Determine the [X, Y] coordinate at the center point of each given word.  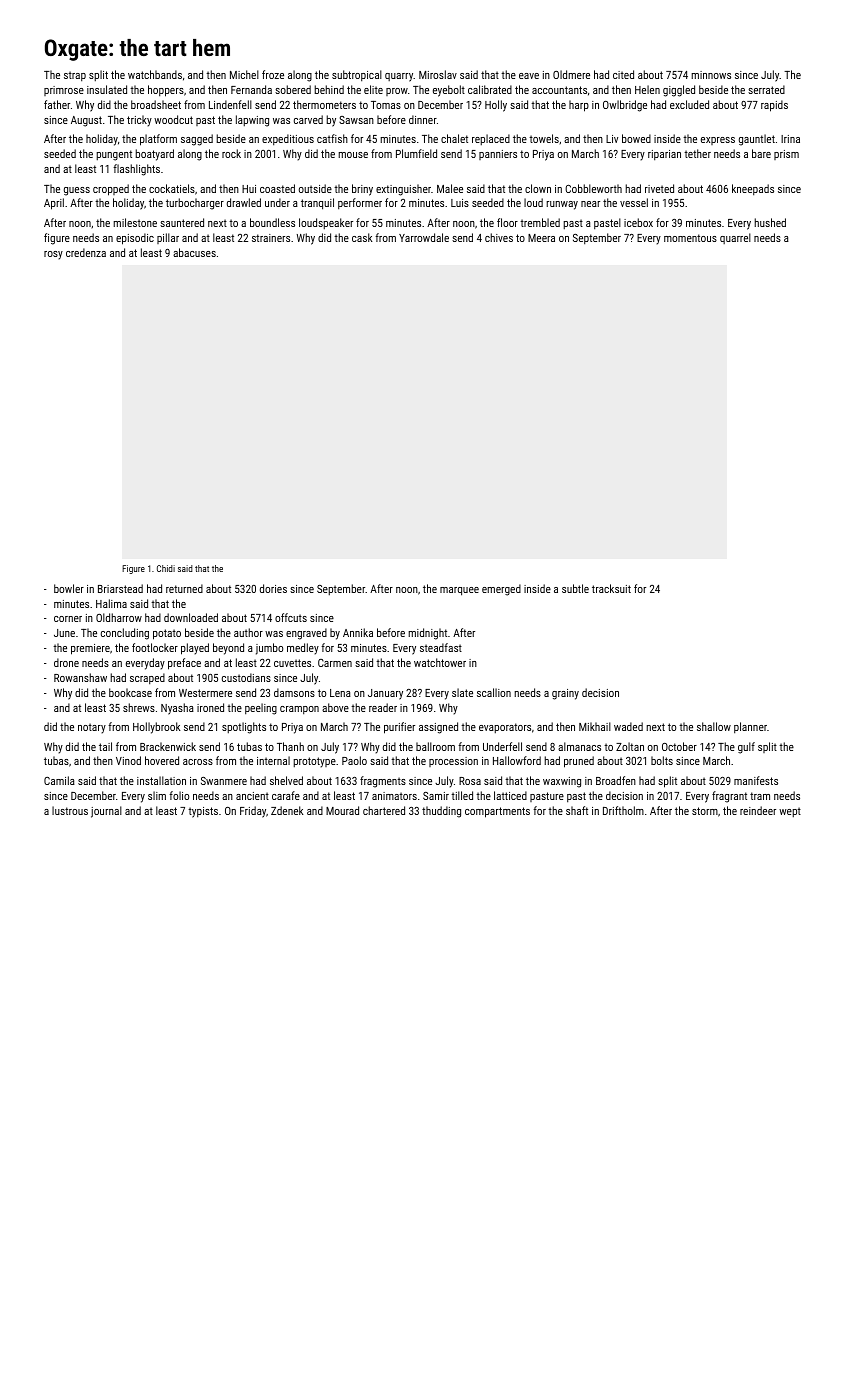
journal [106, 812]
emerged [501, 590]
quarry [399, 77]
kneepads [753, 189]
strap [75, 76]
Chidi [166, 568]
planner [750, 727]
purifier [399, 728]
